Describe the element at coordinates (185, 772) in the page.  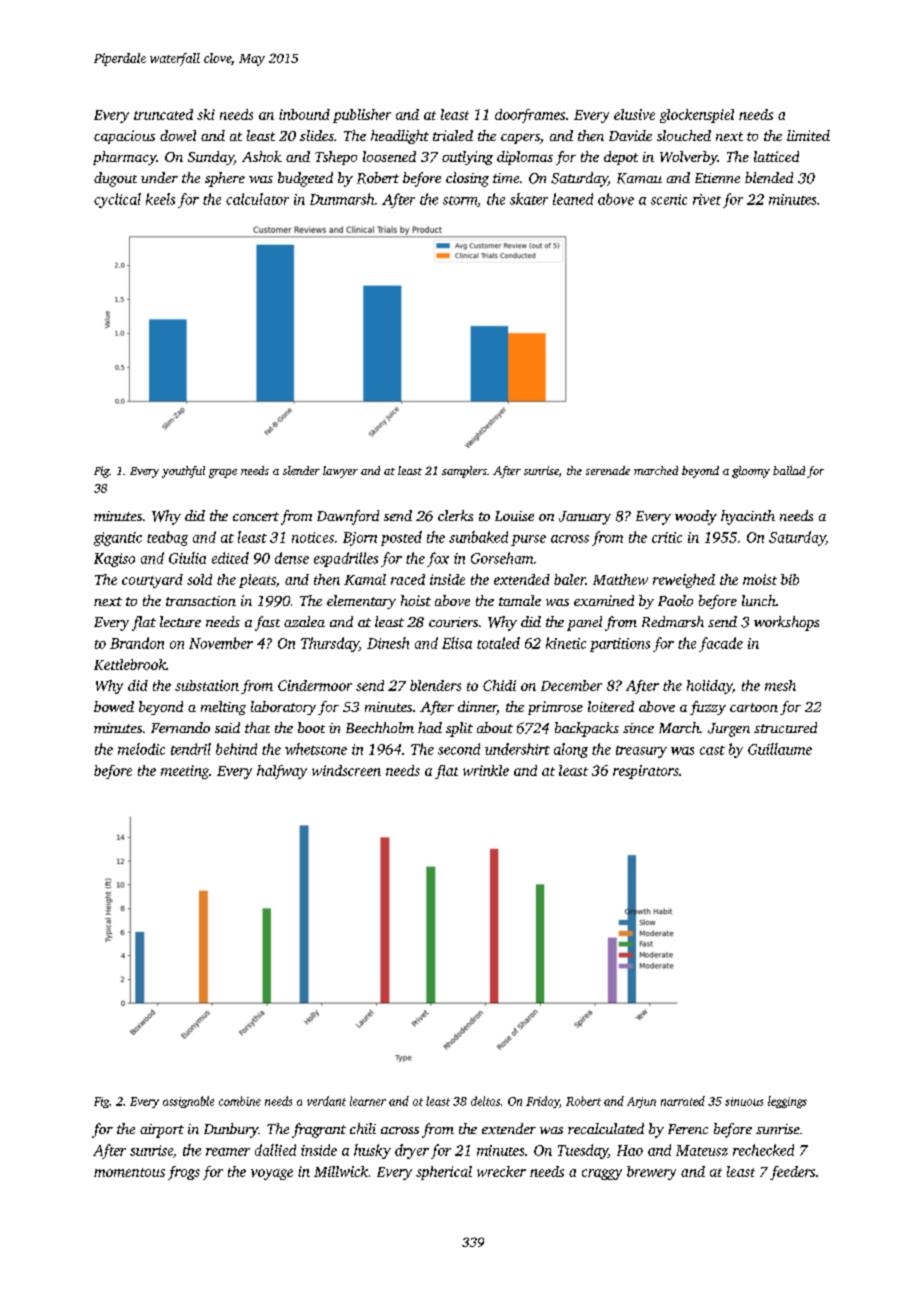
I see `meeting` at that location.
